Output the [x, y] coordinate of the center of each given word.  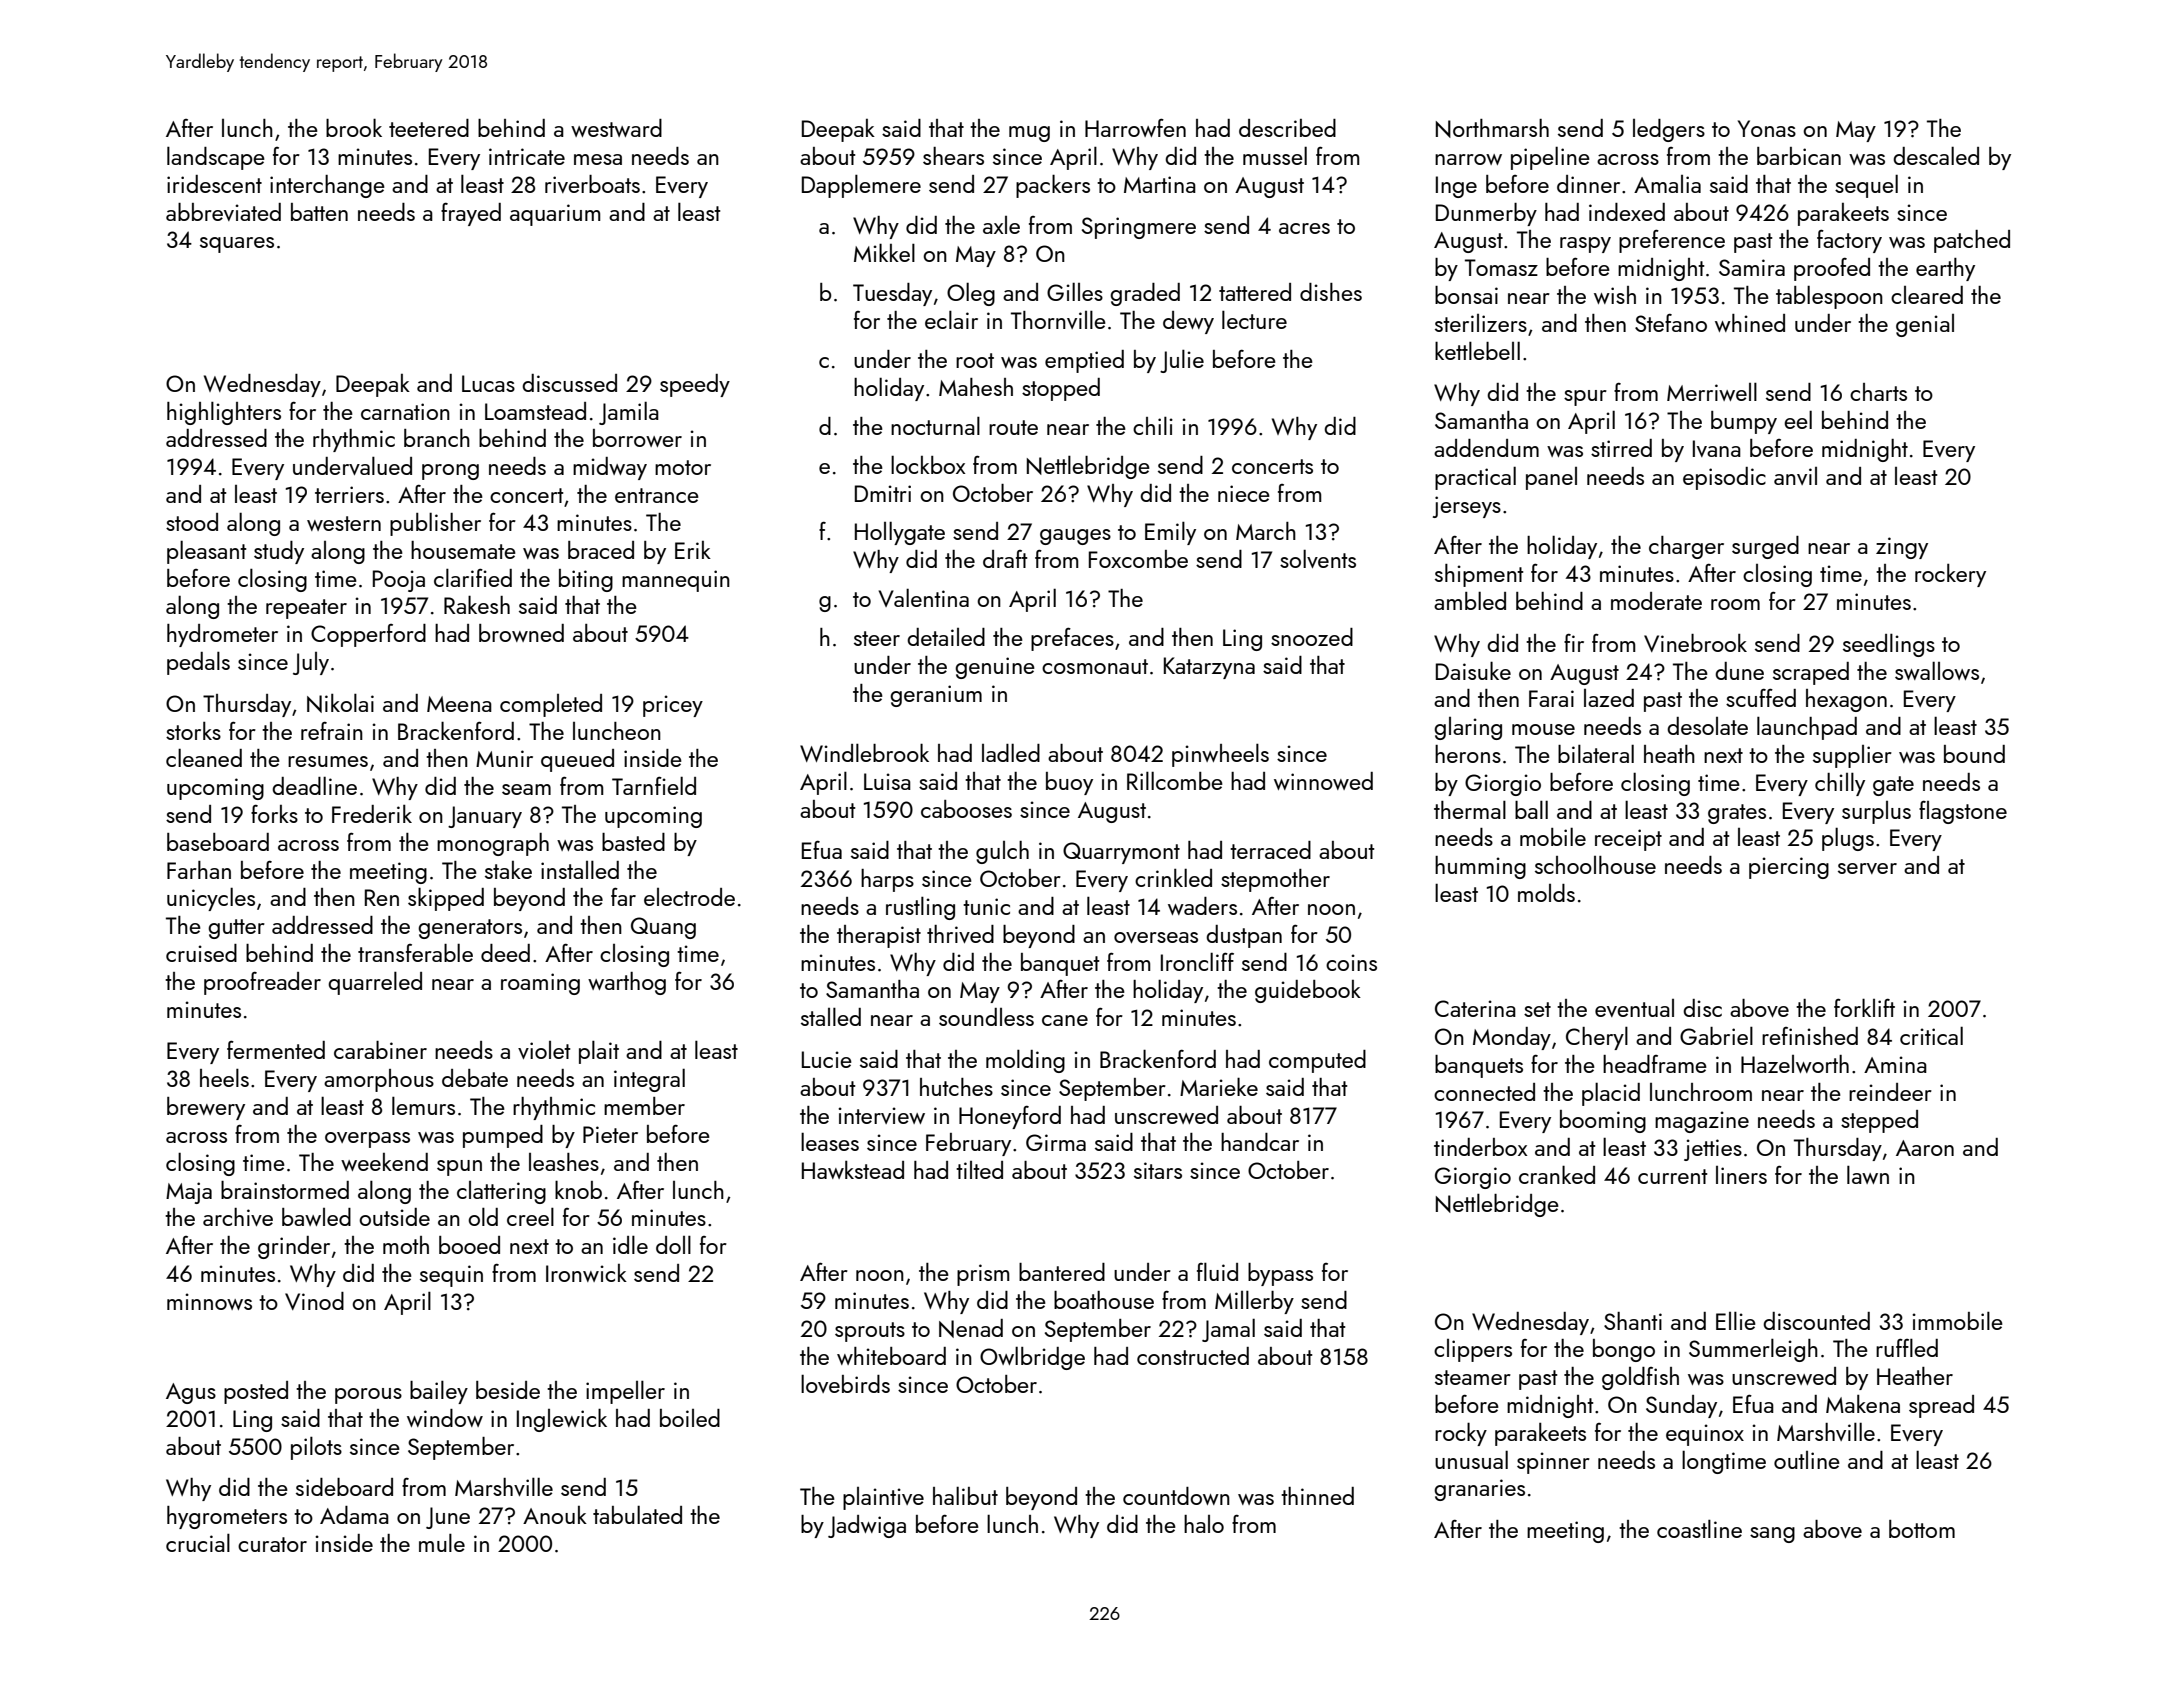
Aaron [1925, 1148]
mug [1029, 134]
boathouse [1104, 1300]
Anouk [555, 1515]
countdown [1176, 1496]
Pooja [399, 581]
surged [1765, 547]
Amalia [1667, 184]
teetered [429, 128]
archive [238, 1217]
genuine [995, 668]
